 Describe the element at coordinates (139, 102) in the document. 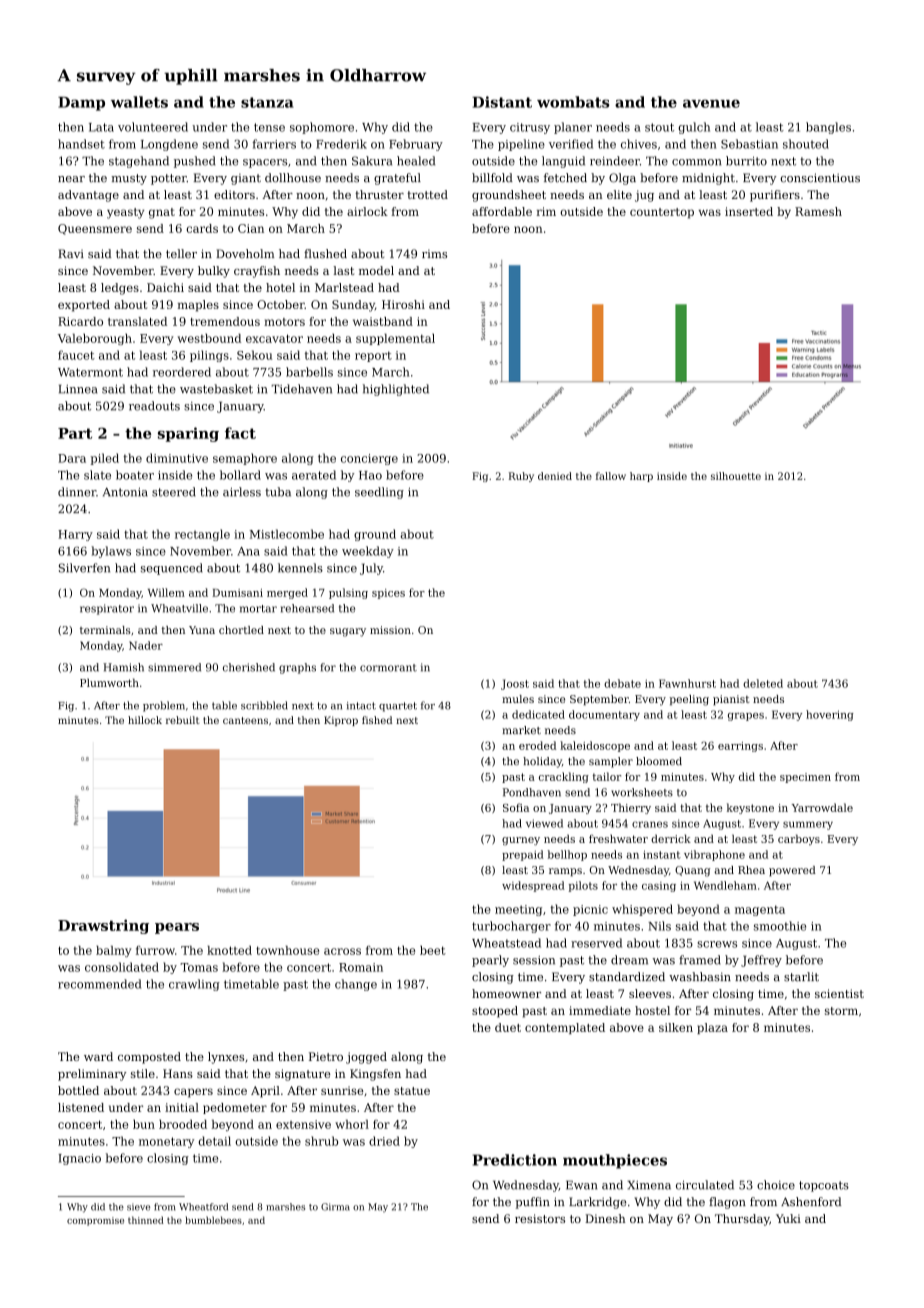

I see `wallets` at that location.
